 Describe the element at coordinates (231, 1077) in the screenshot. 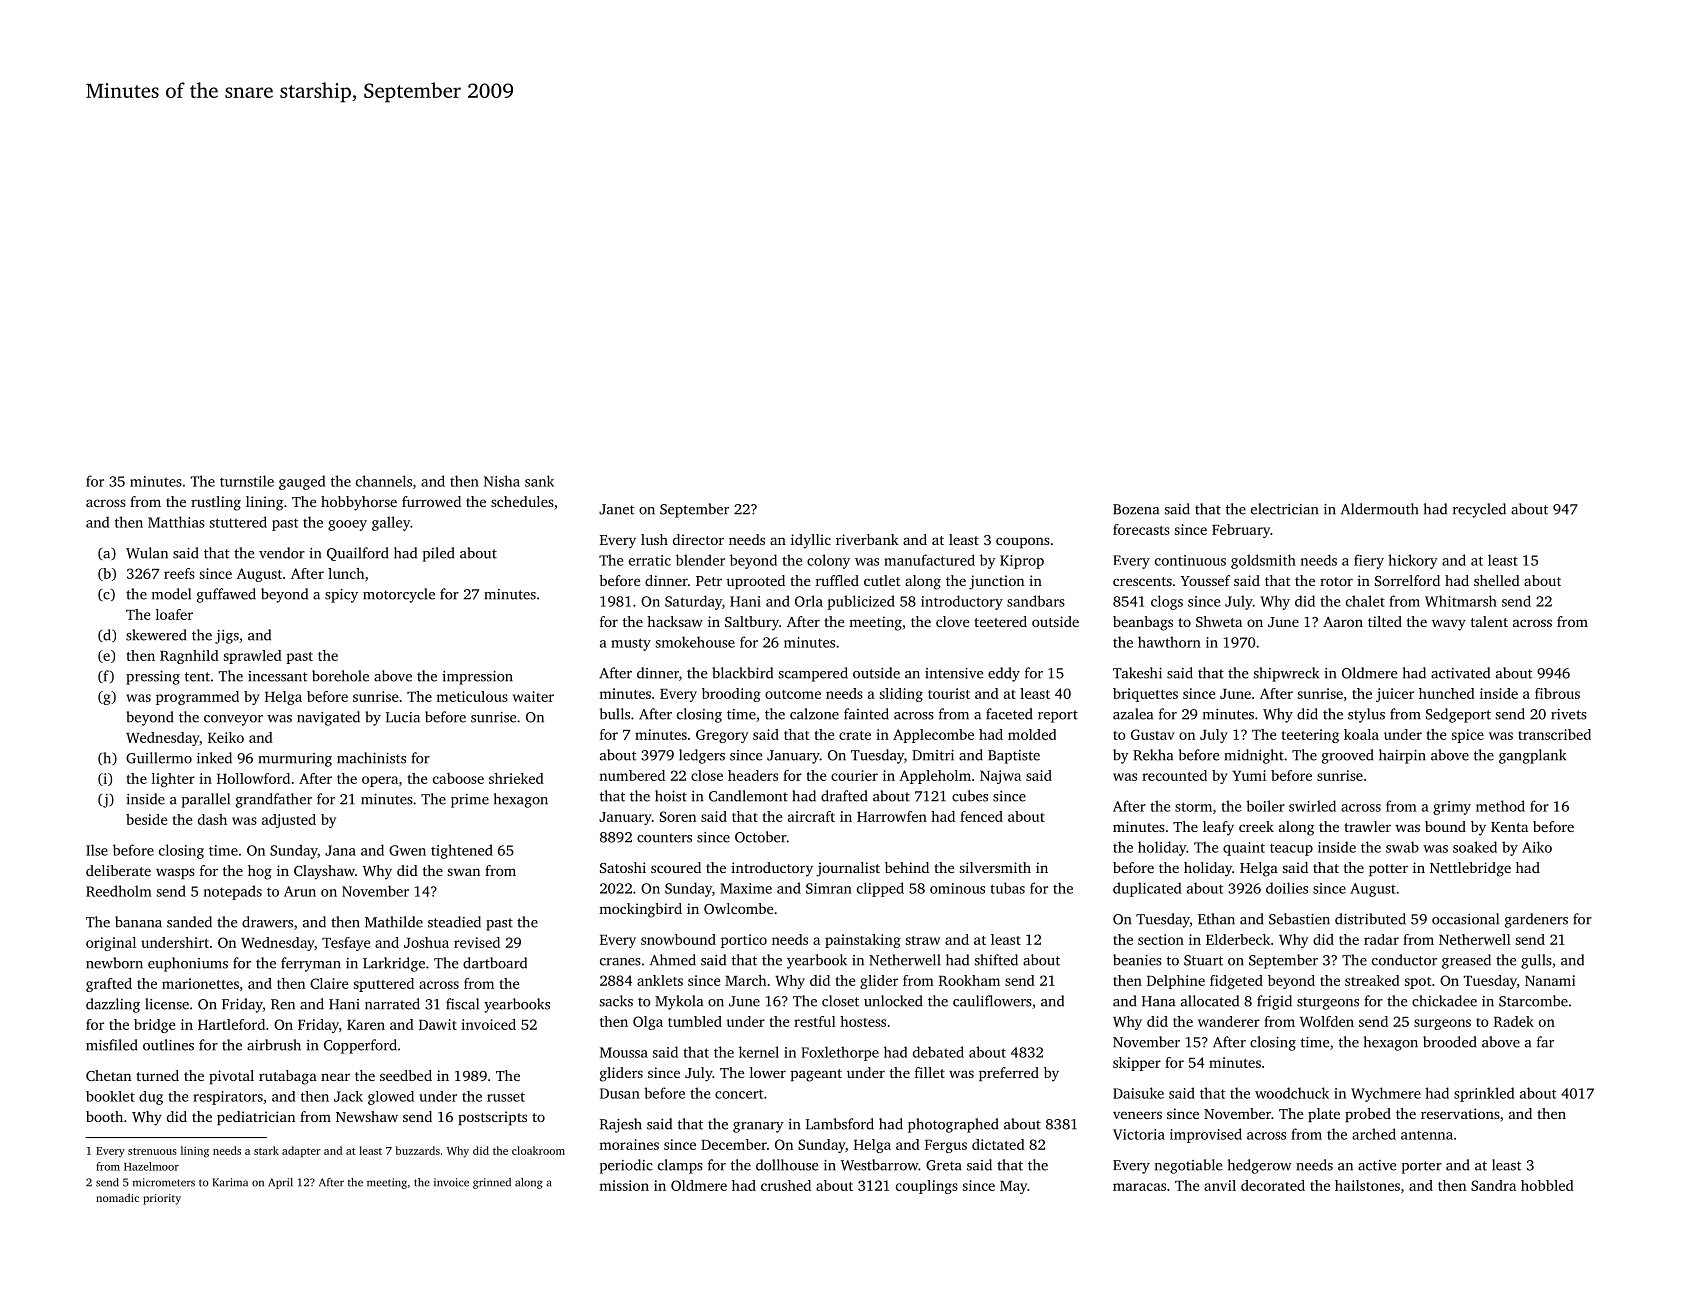

I see `pivotal` at that location.
